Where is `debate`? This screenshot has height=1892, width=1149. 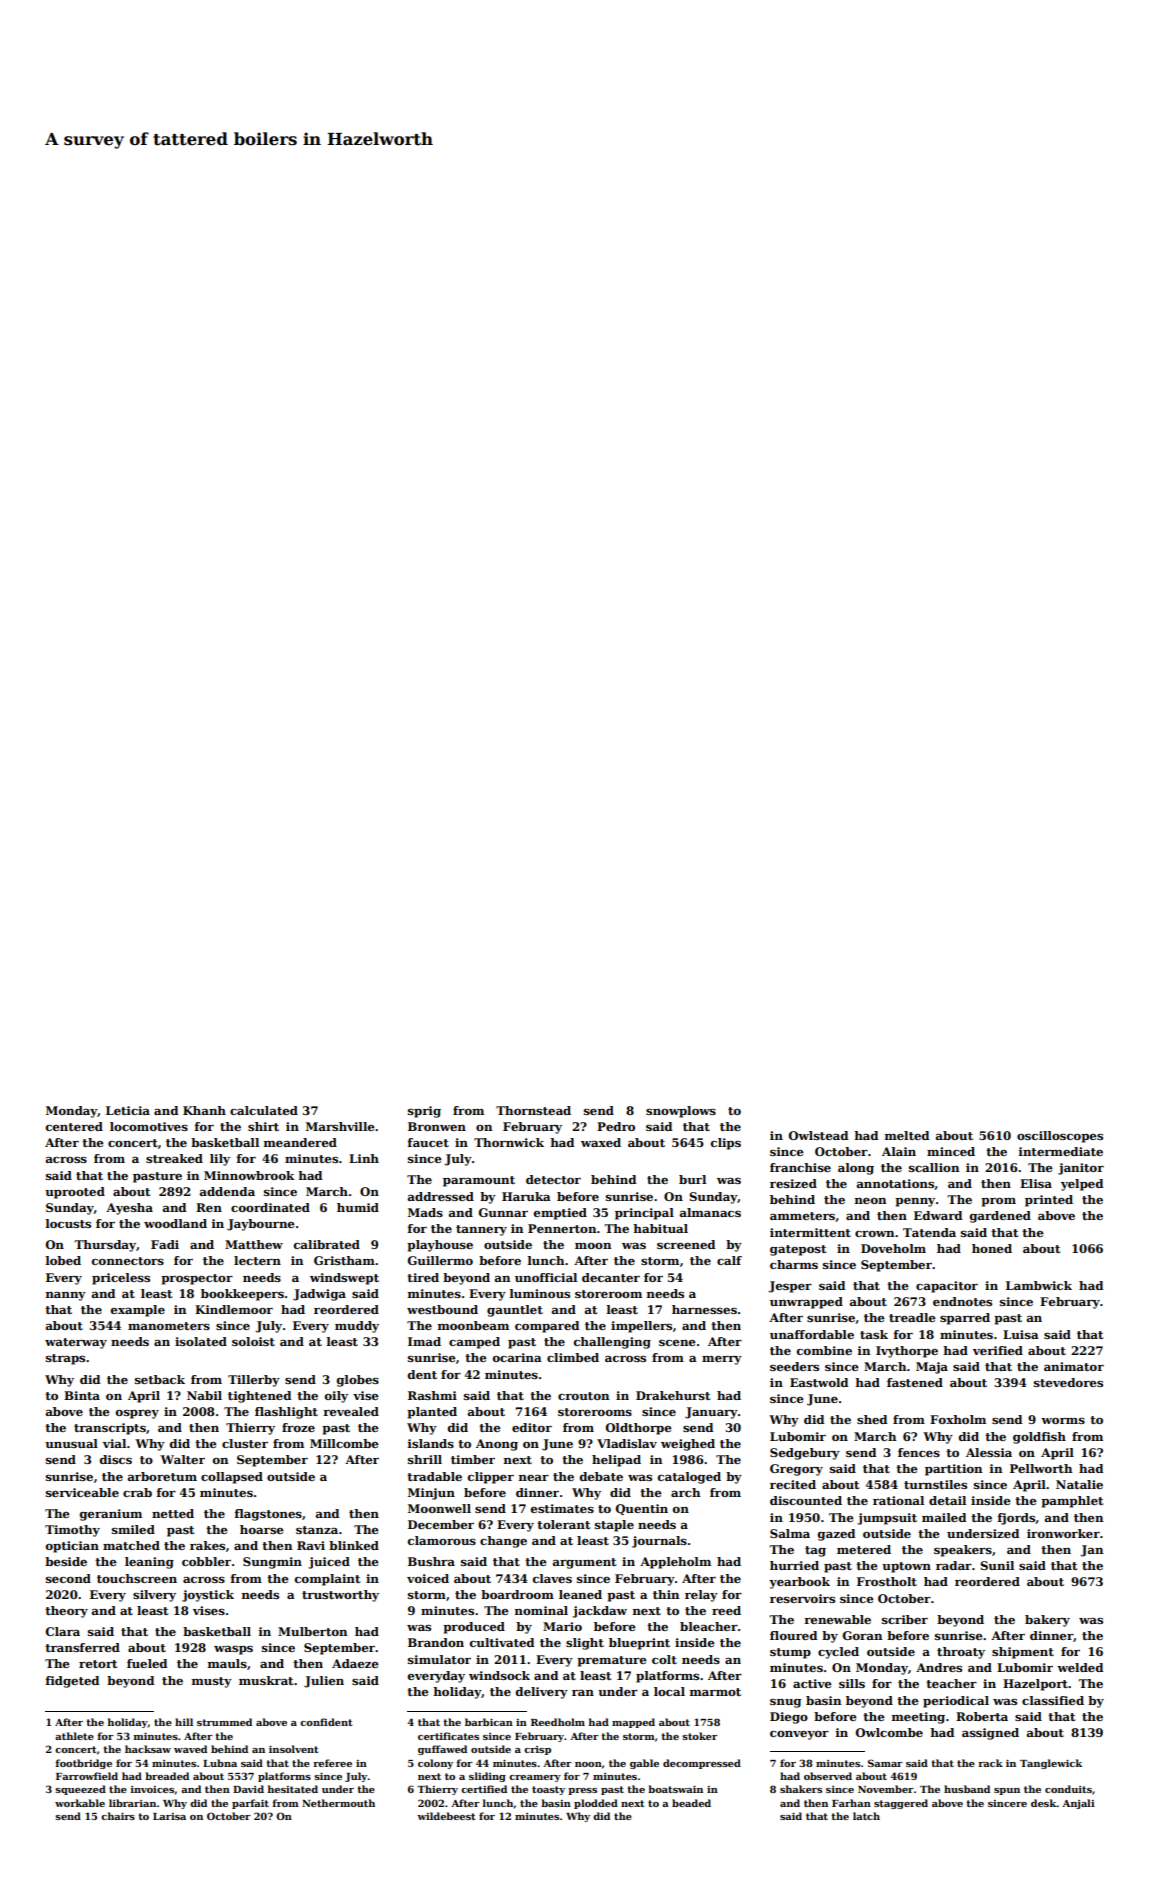
debate is located at coordinates (601, 1476).
